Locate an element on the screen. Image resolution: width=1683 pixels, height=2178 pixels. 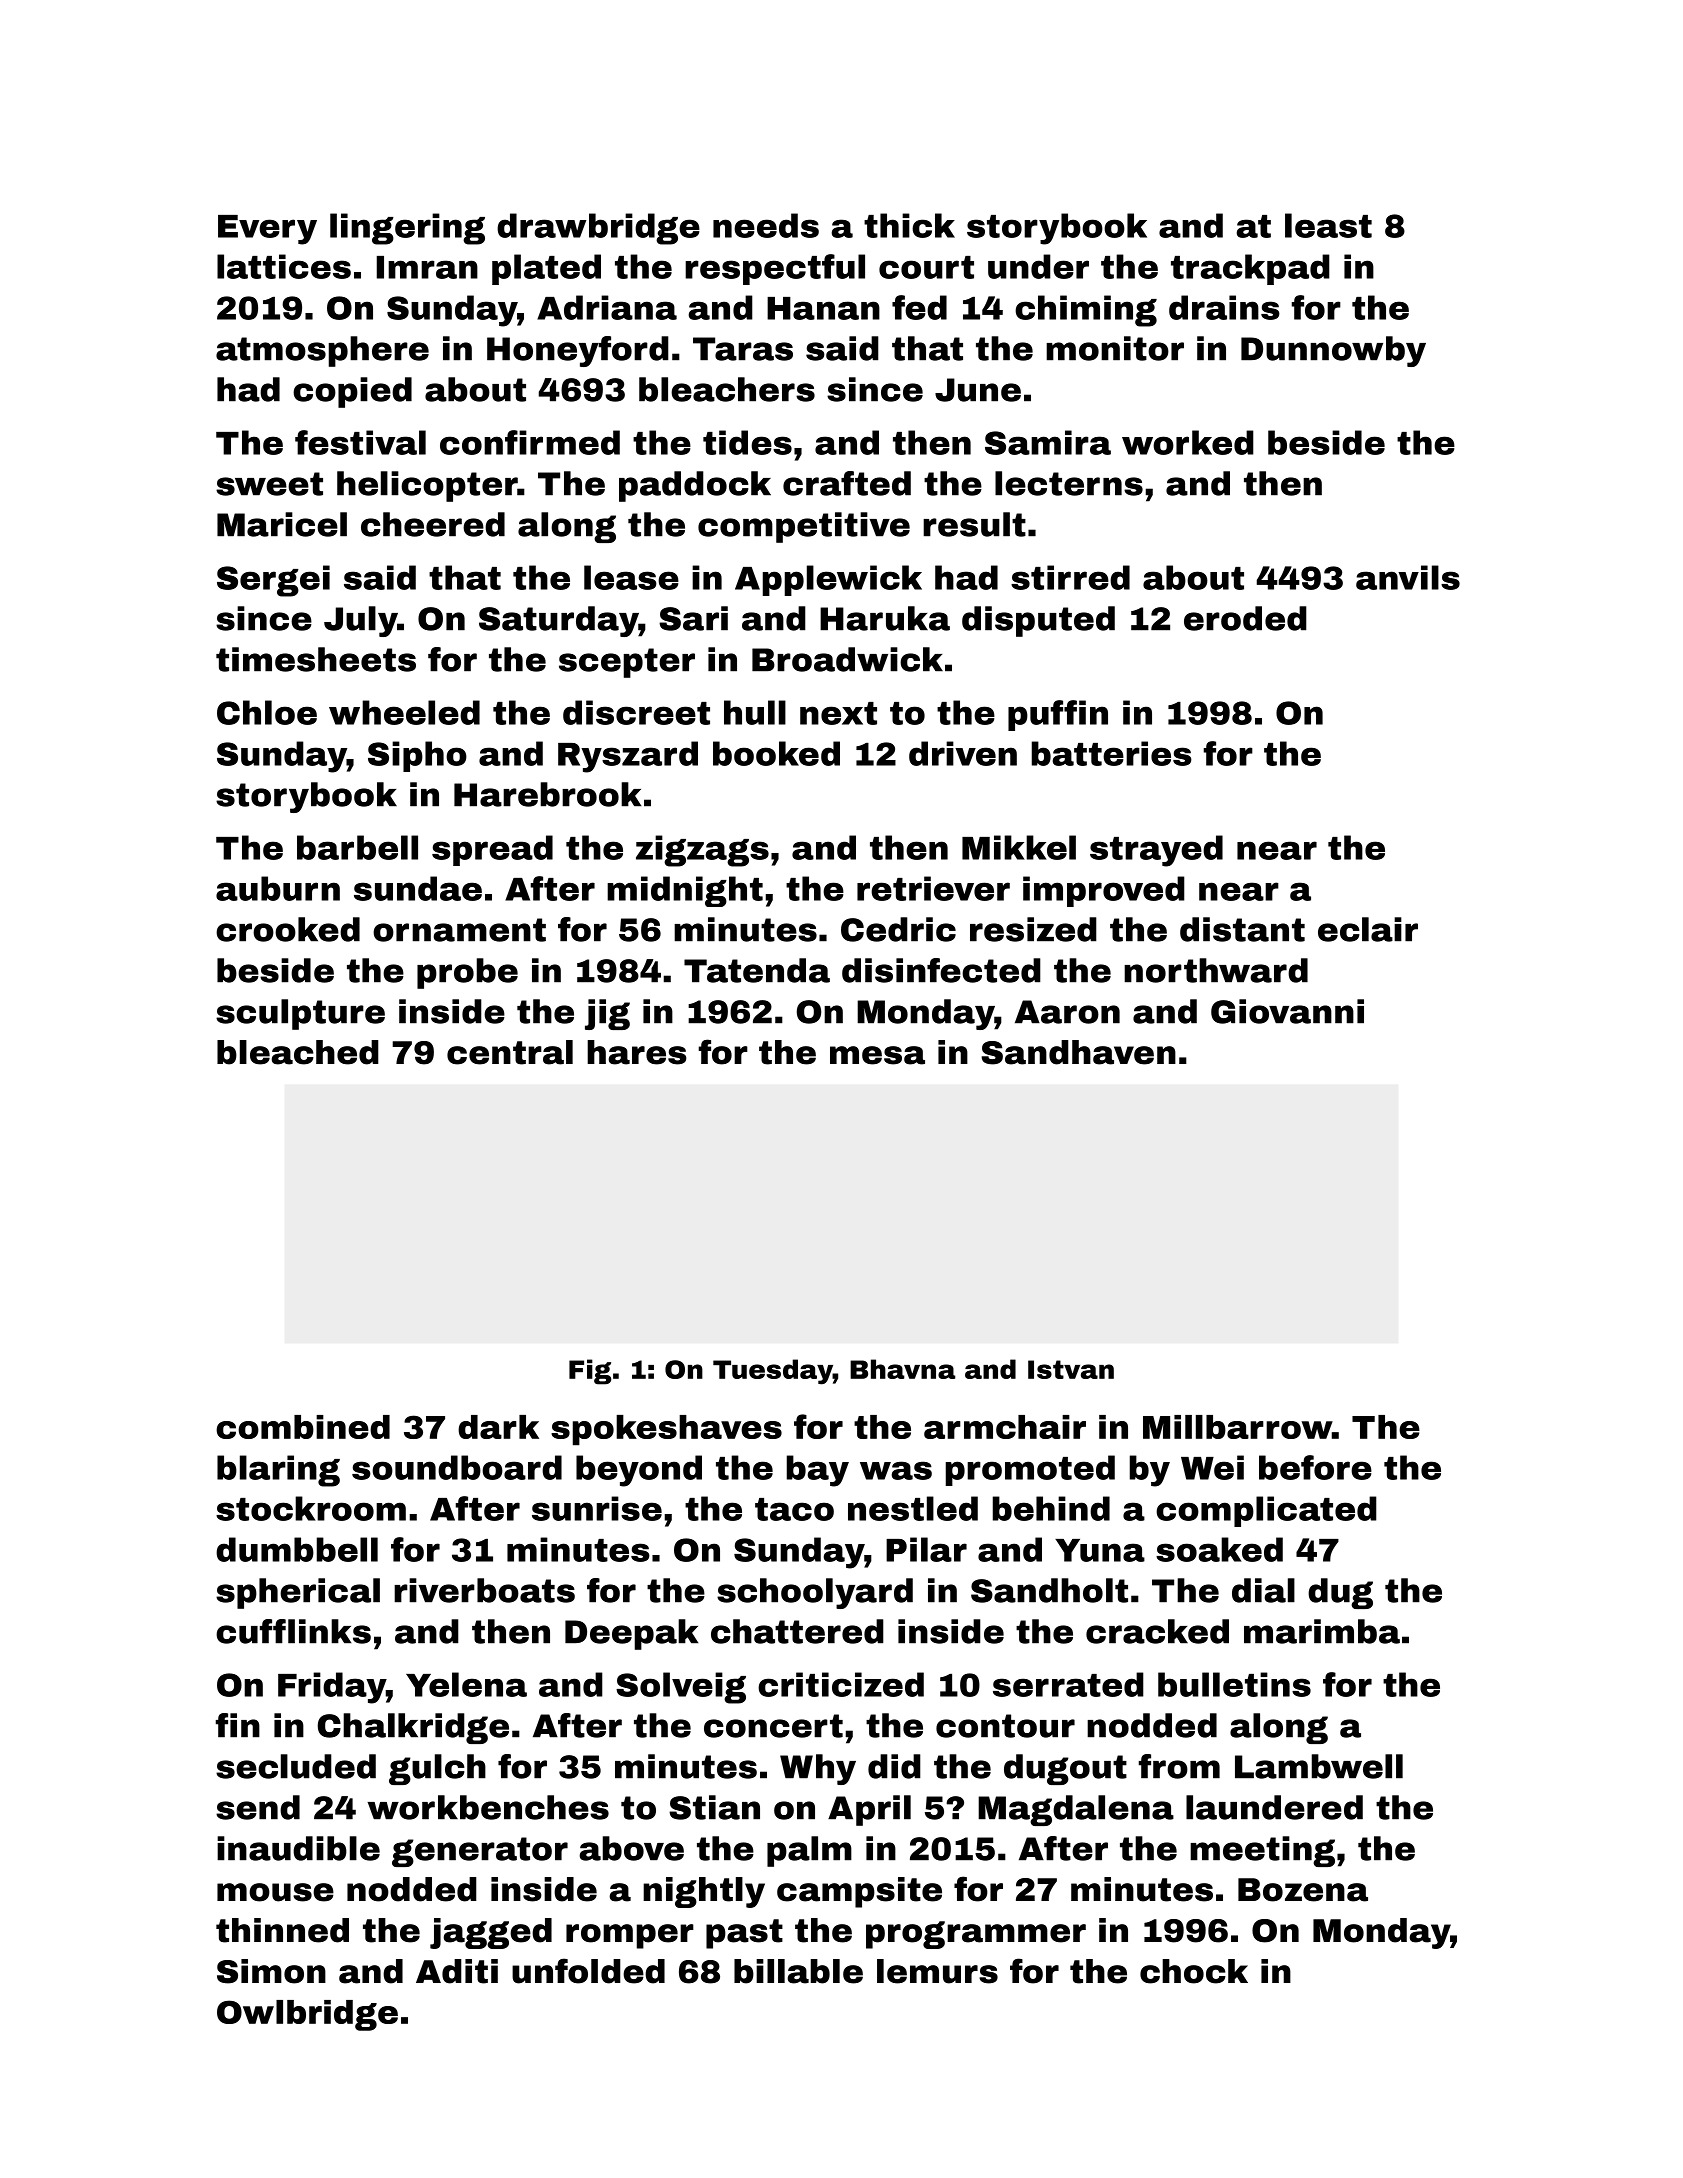
bleached is located at coordinates (298, 1052).
